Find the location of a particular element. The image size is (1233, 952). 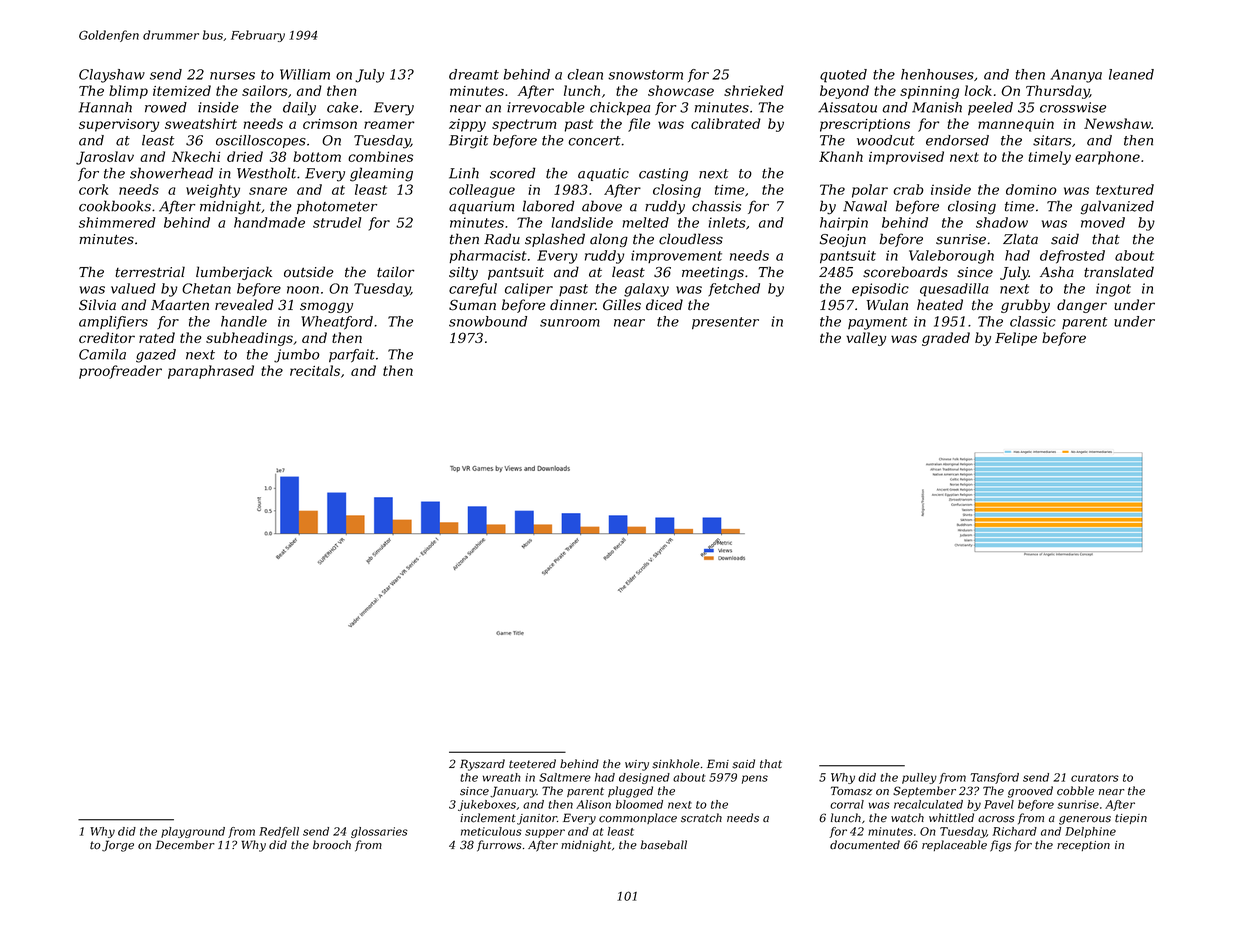

recitals is located at coordinates (315, 370).
